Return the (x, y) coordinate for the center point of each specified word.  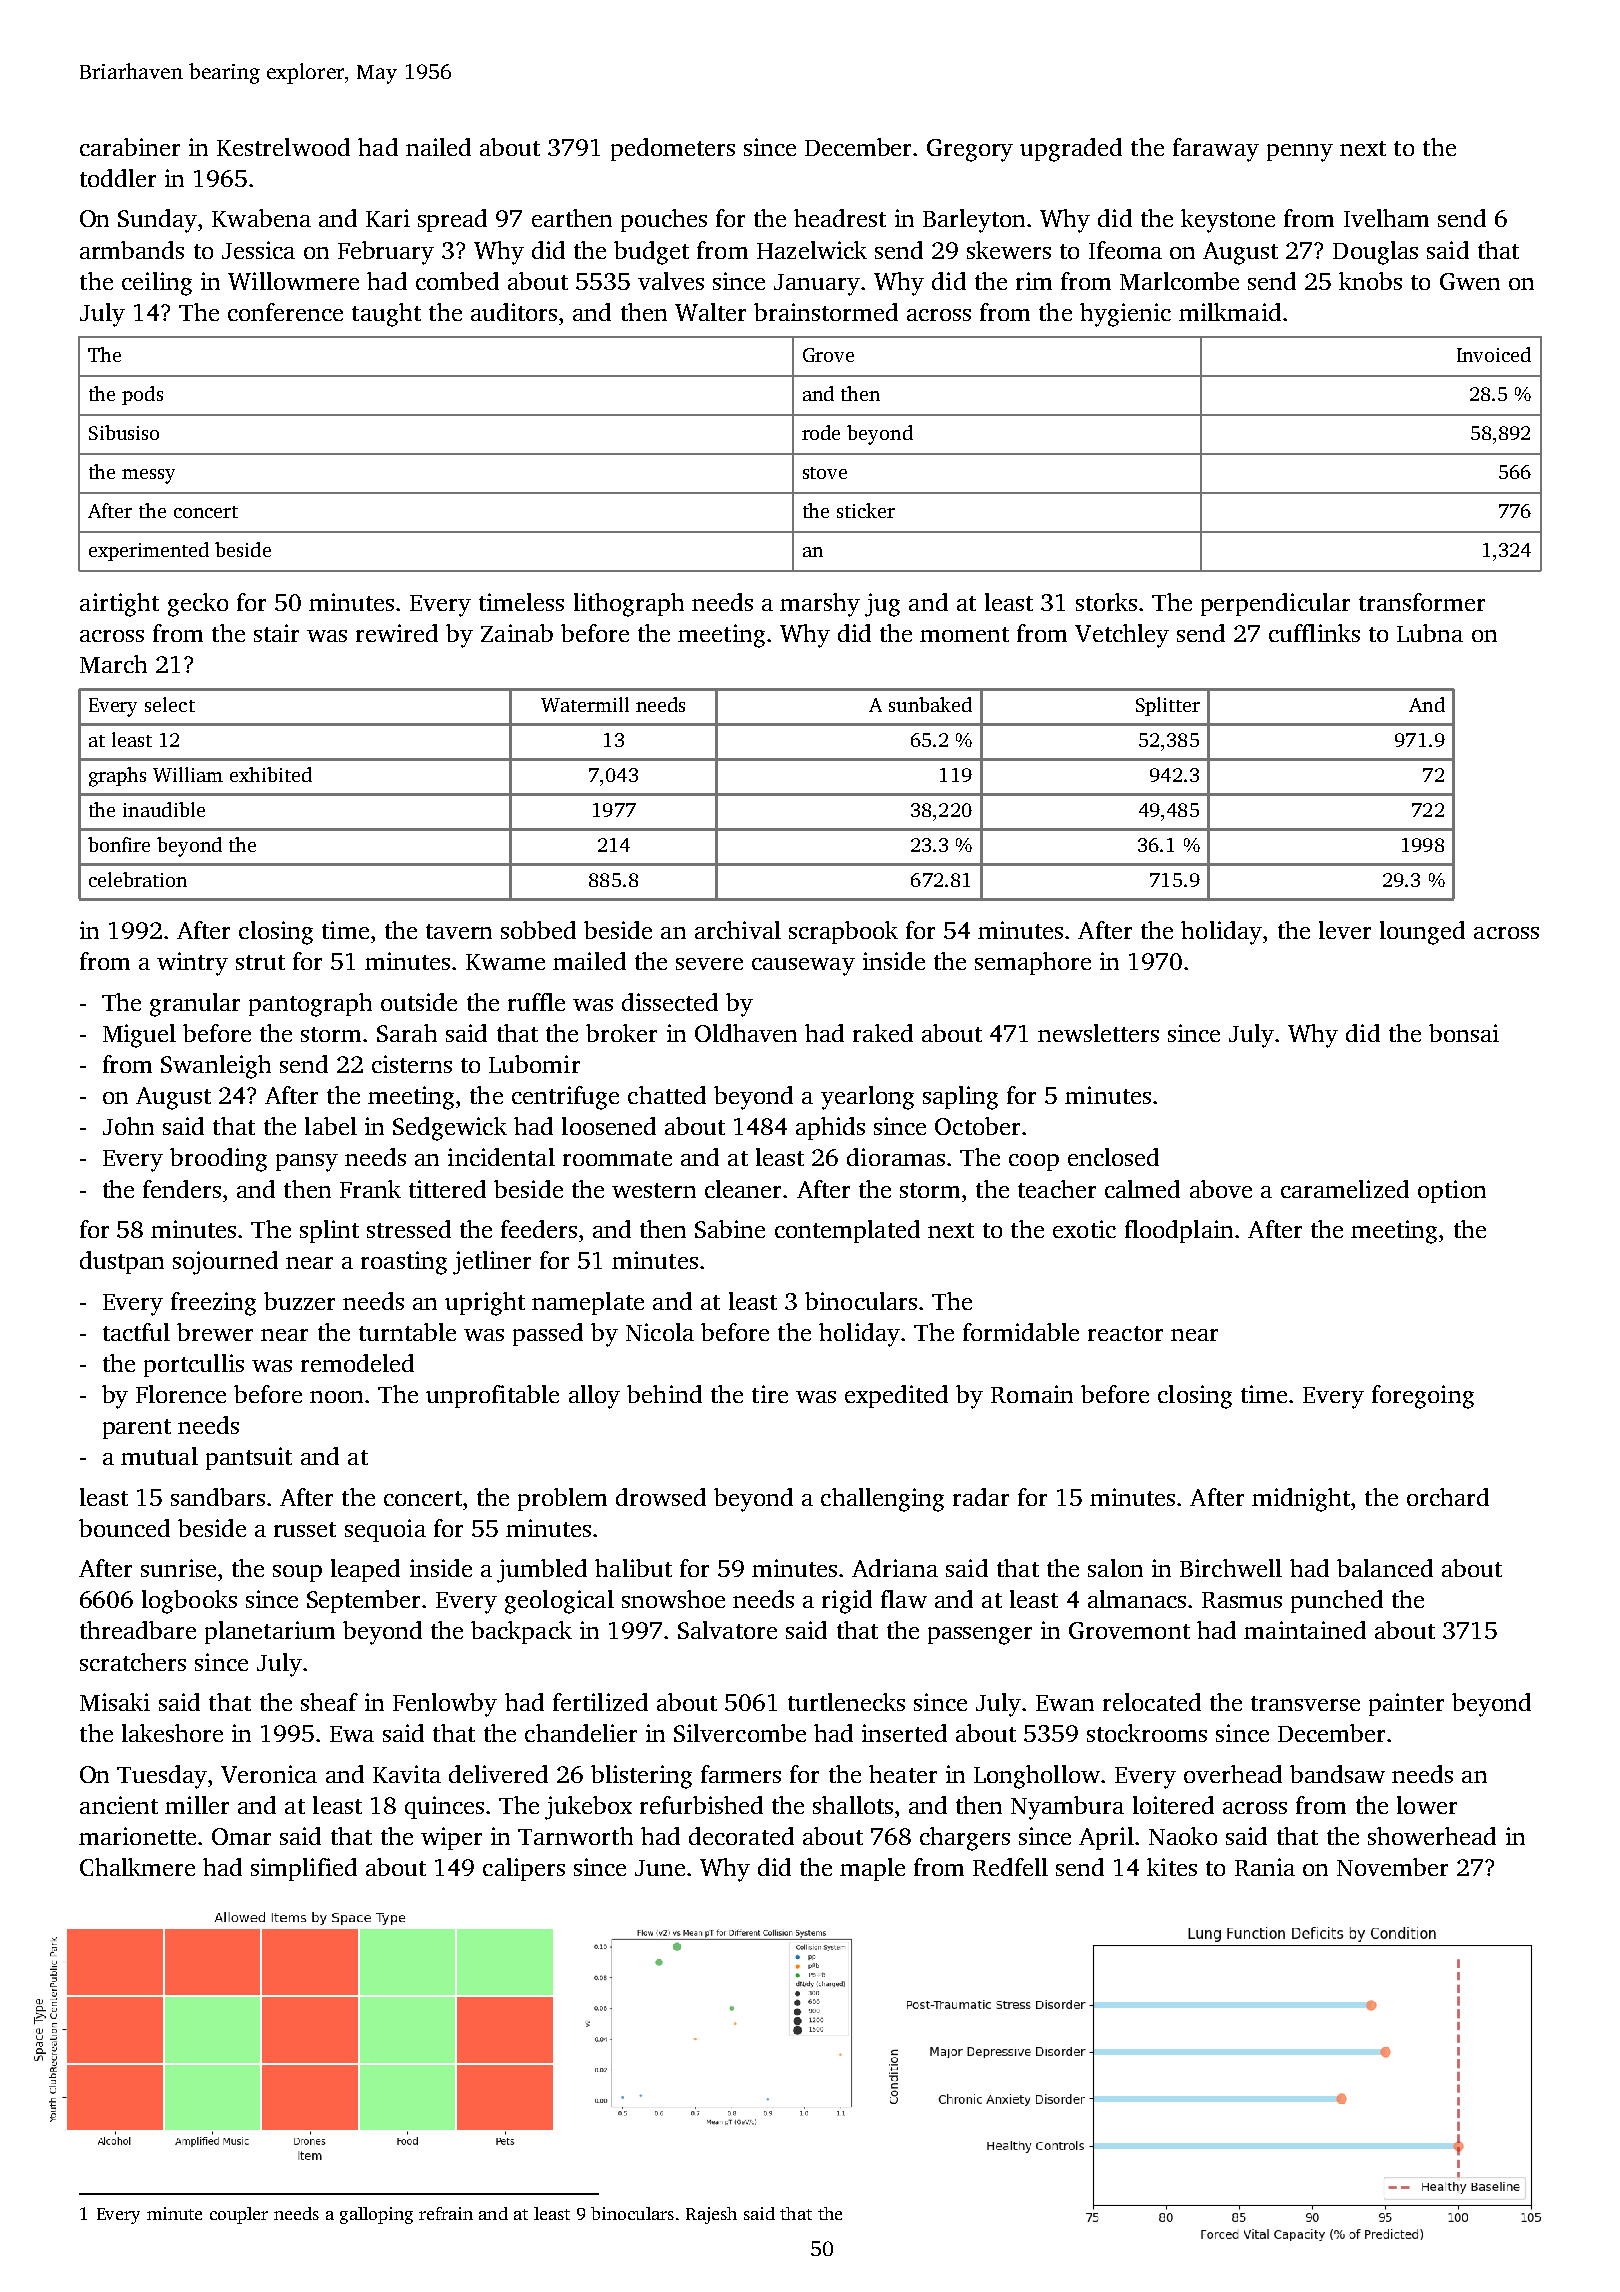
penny (1300, 153)
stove (825, 473)
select (170, 704)
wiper (451, 1838)
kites (1172, 1867)
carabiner (130, 147)
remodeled (357, 1363)
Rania (1265, 1867)
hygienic (1125, 315)
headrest (840, 218)
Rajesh (711, 2215)
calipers (524, 1869)
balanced (1385, 1568)
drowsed (661, 1497)
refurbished (701, 1805)
